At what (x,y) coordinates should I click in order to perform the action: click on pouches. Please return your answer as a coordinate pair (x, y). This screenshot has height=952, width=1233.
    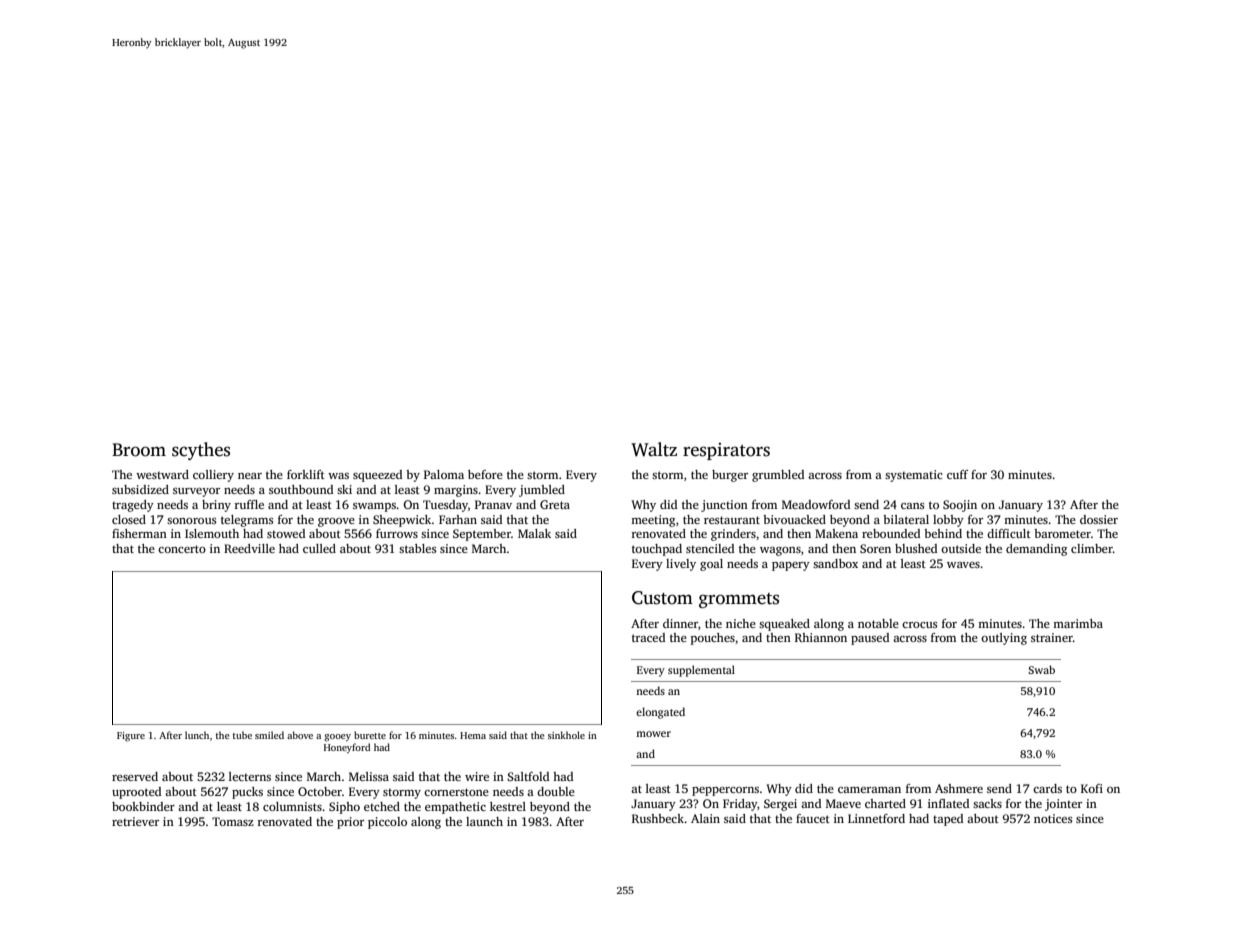
    Looking at the image, I should click on (713, 639).
